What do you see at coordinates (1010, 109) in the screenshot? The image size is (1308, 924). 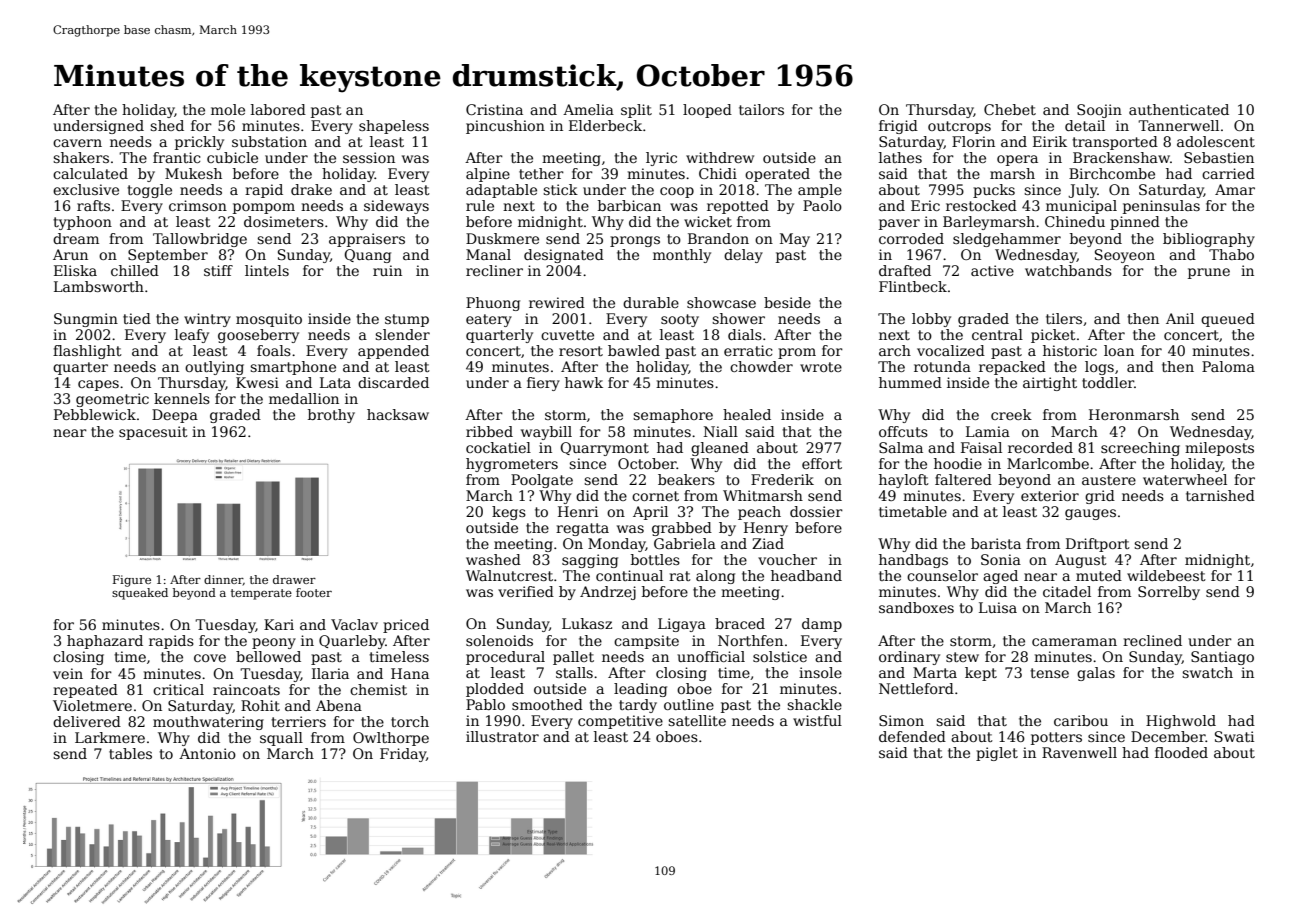 I see `Chebet` at bounding box center [1010, 109].
